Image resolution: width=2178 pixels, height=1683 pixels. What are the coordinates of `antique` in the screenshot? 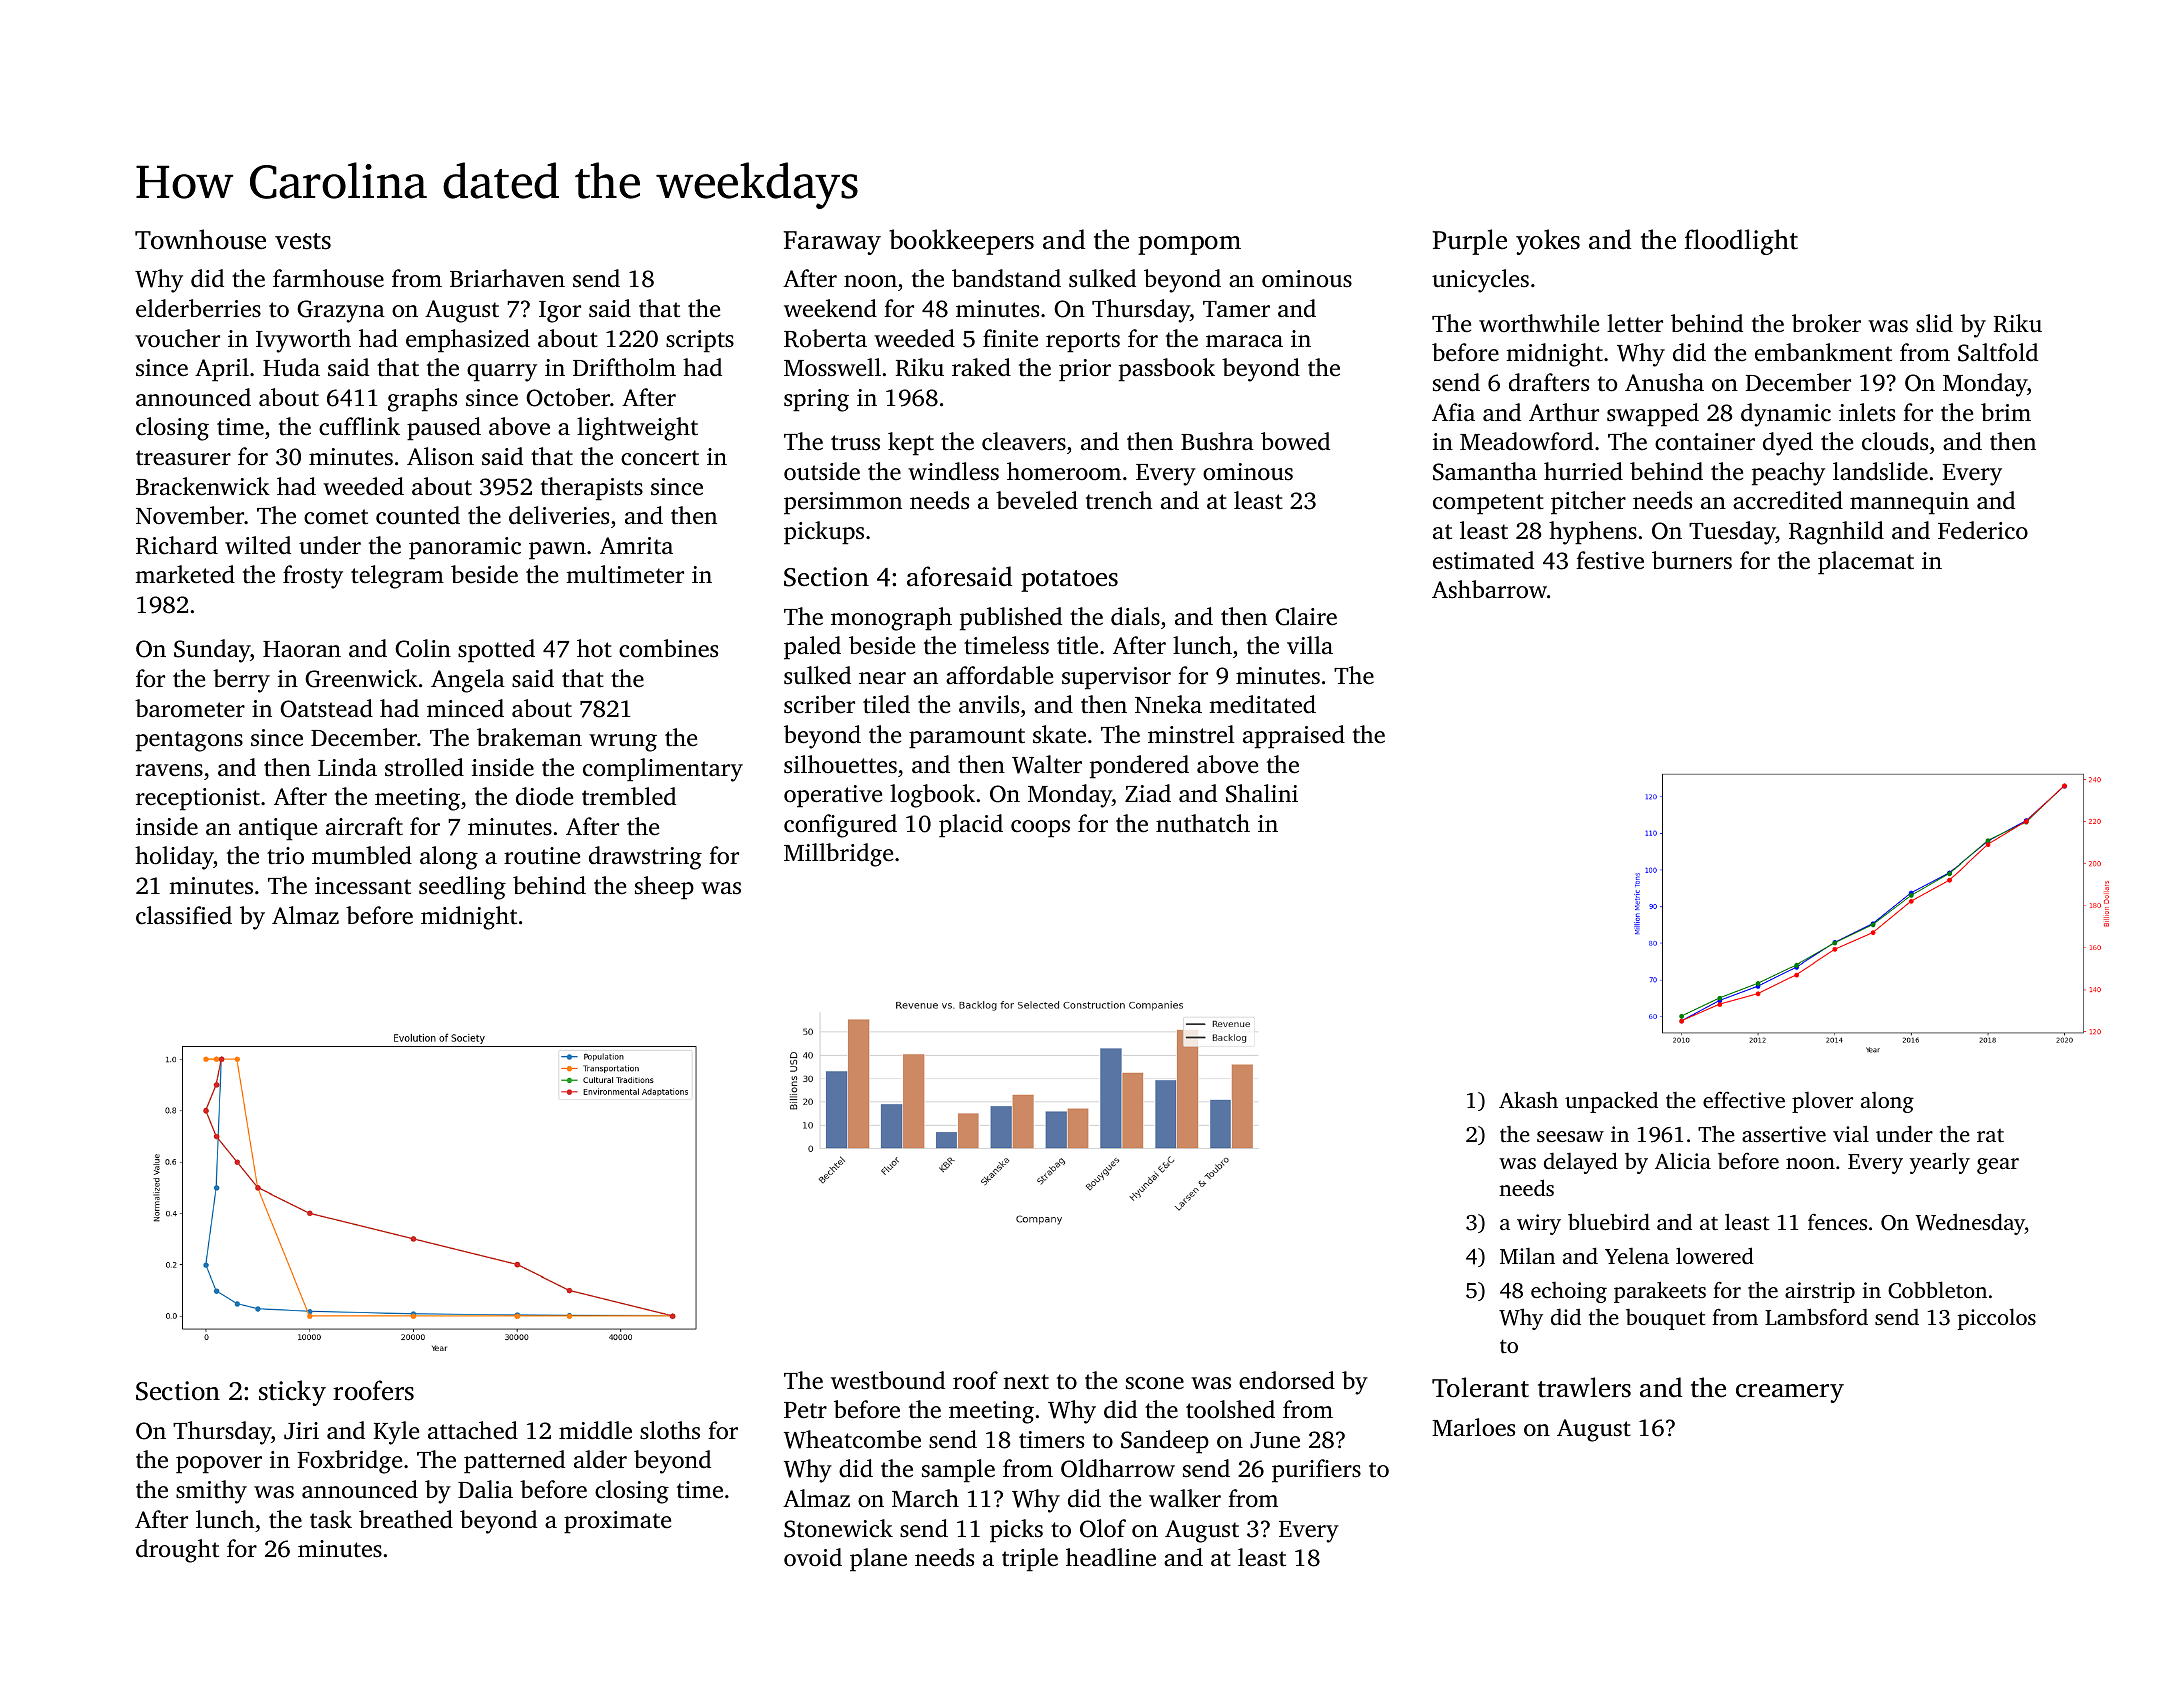 It's located at (278, 829).
